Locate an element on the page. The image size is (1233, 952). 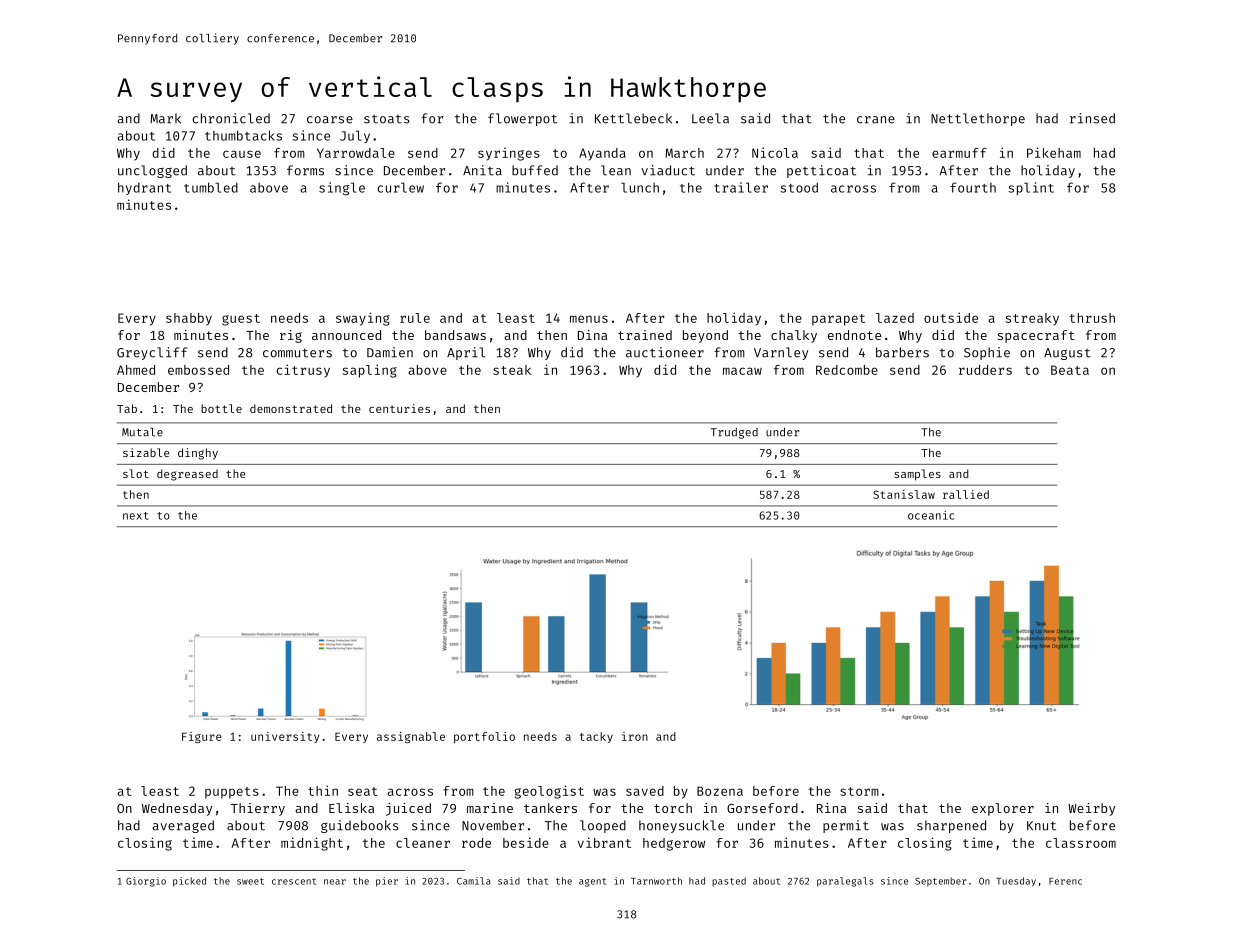
splint is located at coordinates (1031, 188).
